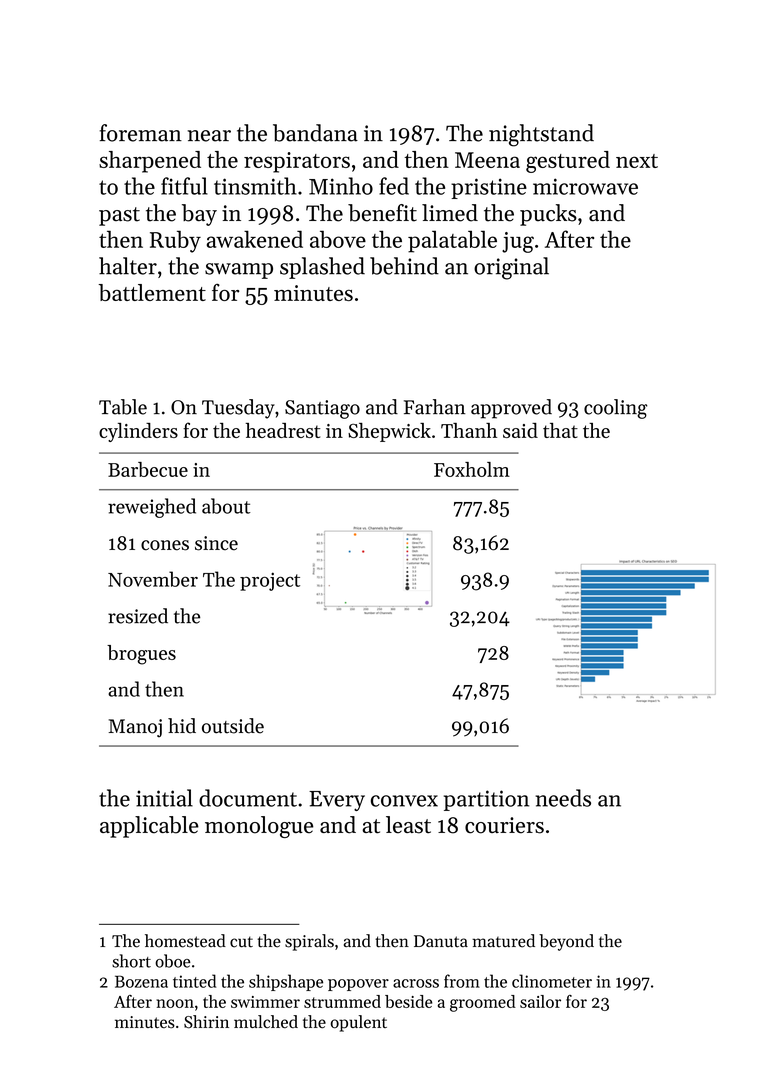 This screenshot has width=760, height=1078. What do you see at coordinates (206, 1022) in the screenshot?
I see `Shirin` at bounding box center [206, 1022].
